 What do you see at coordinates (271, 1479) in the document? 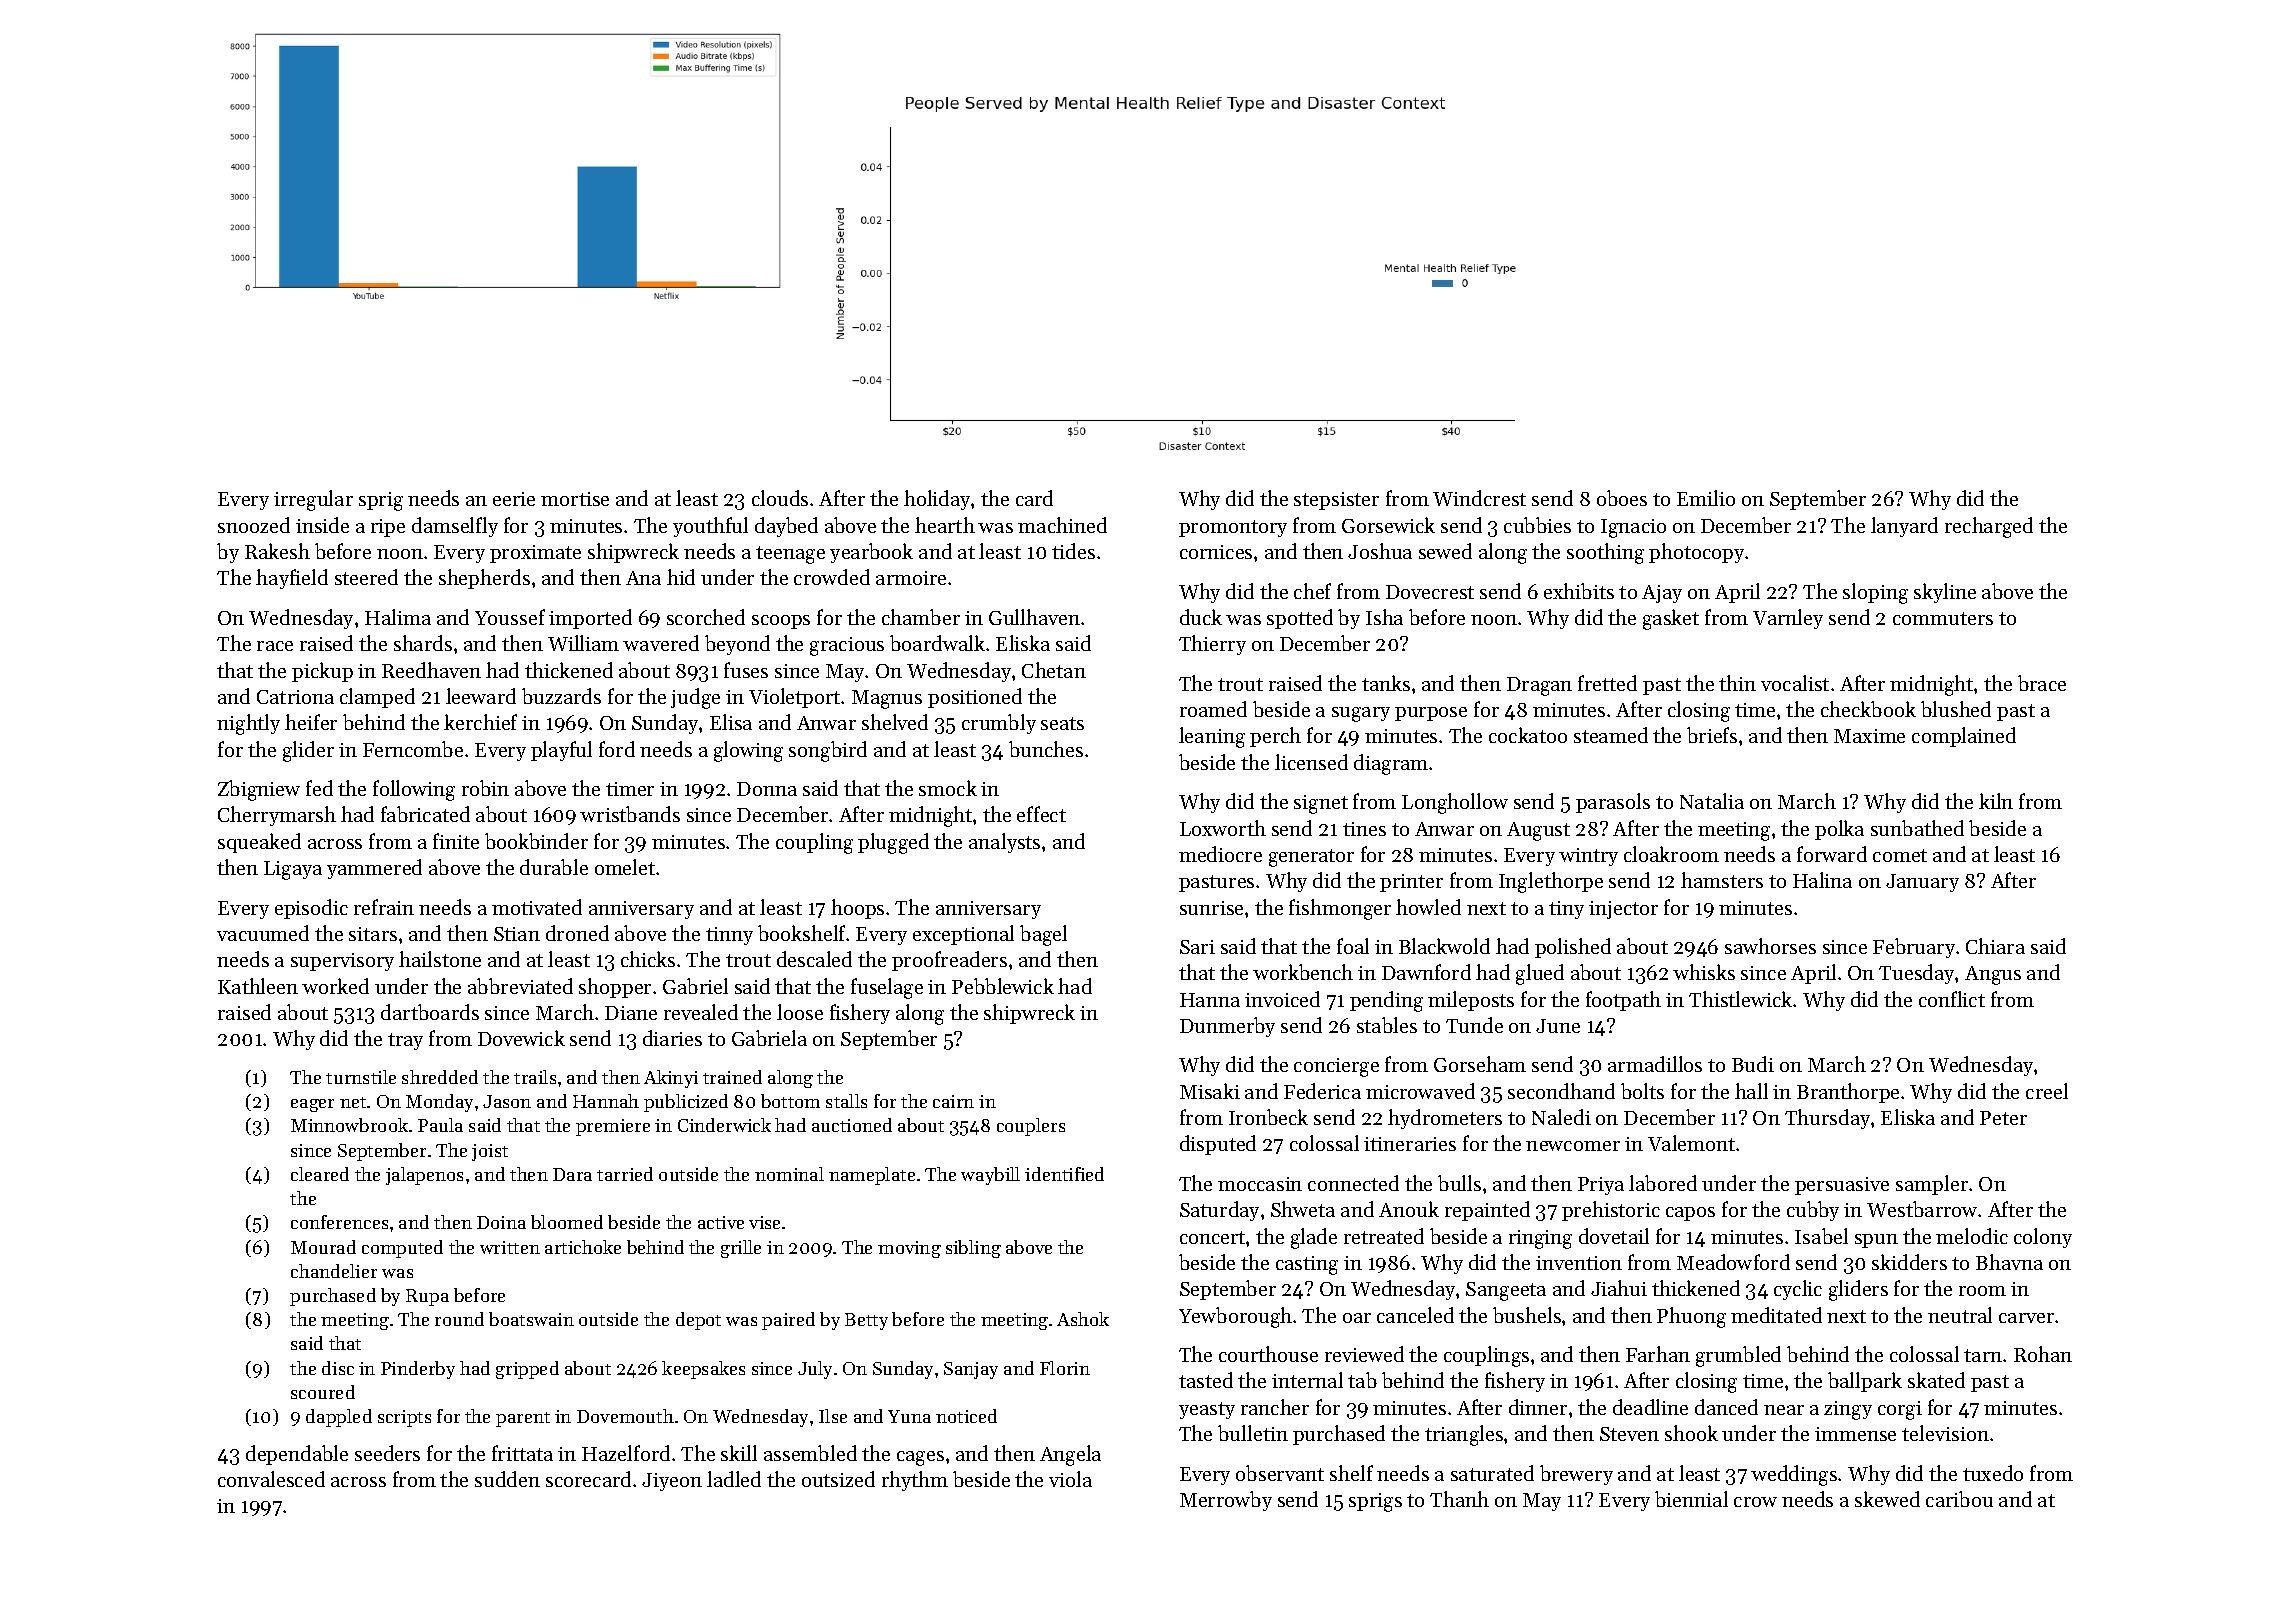
I see `convalesced` at bounding box center [271, 1479].
